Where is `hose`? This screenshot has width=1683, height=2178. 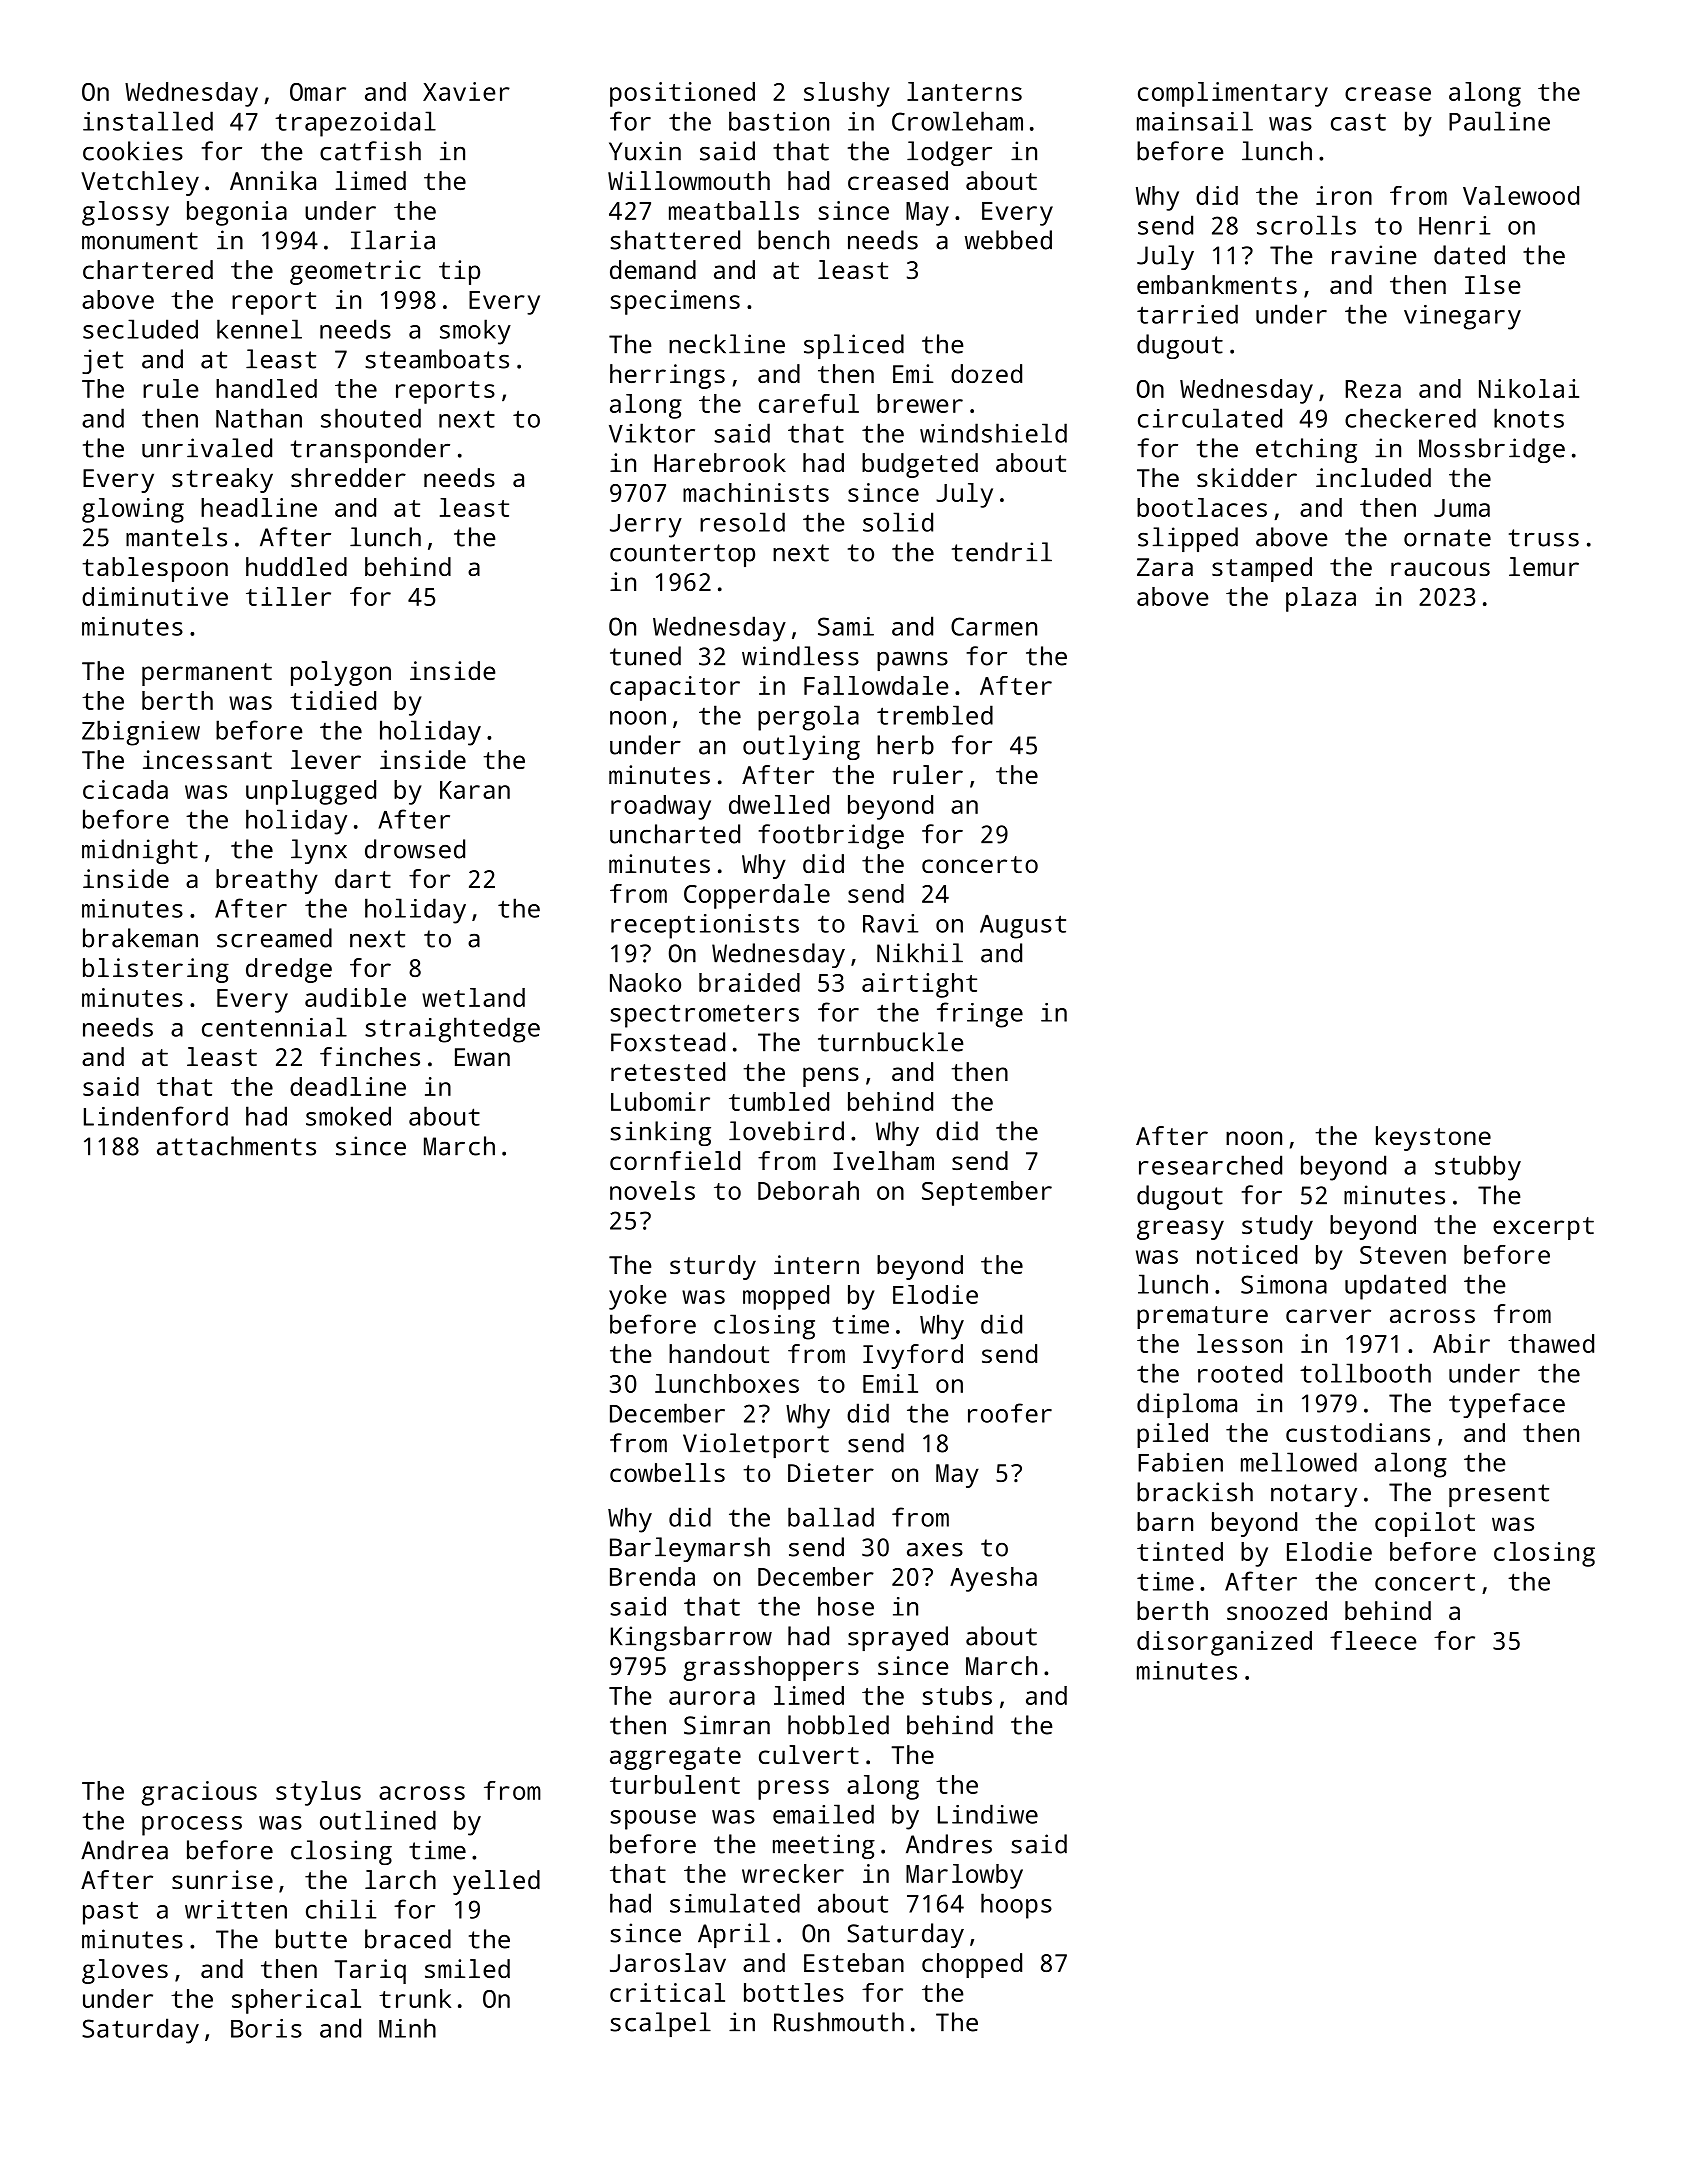 hose is located at coordinates (846, 1606).
